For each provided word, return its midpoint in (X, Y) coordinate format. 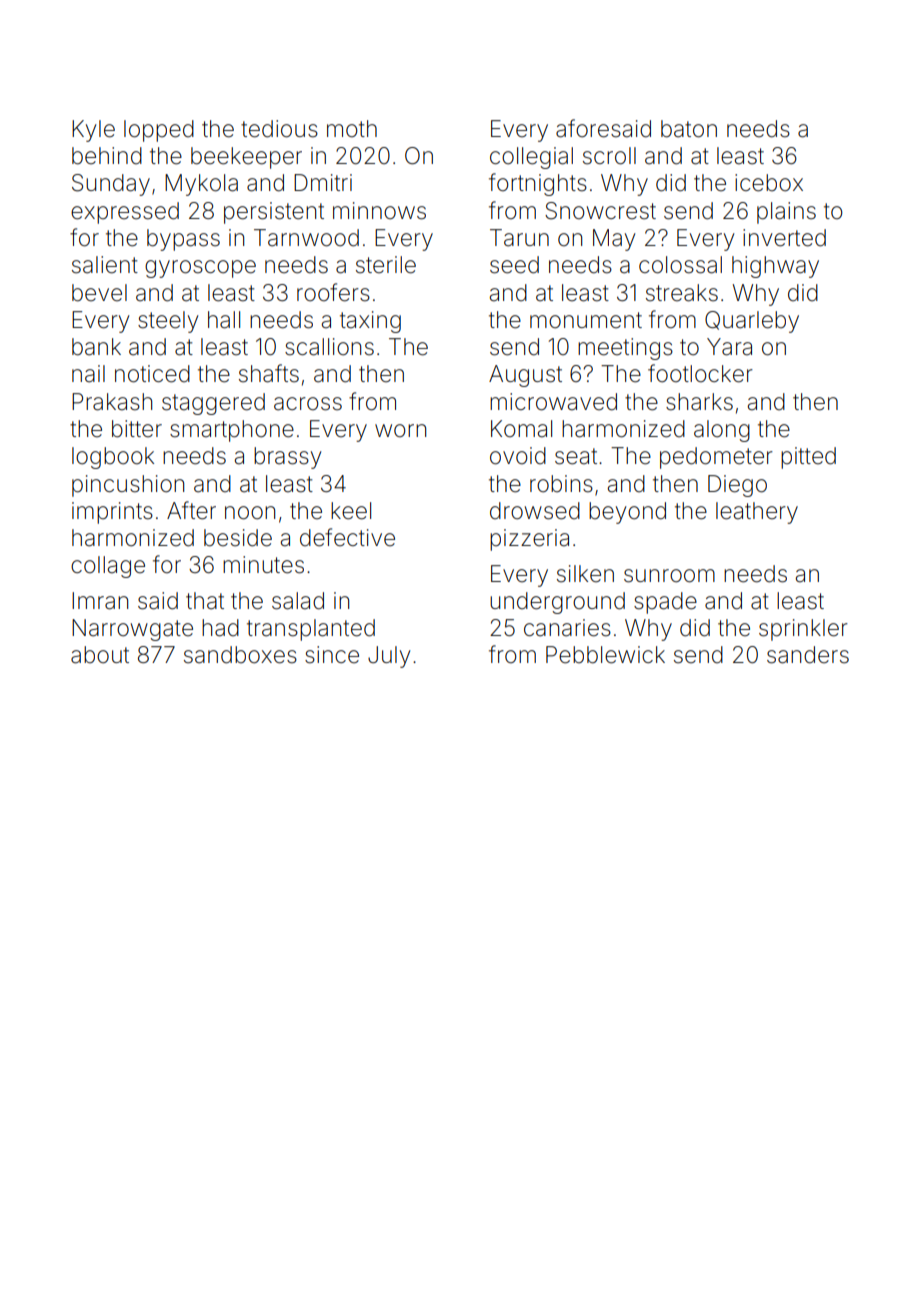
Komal (521, 429)
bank (96, 347)
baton (689, 129)
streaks (682, 293)
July (389, 657)
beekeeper (246, 158)
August (525, 376)
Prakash (112, 402)
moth (352, 128)
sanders (808, 655)
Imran (100, 601)
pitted (808, 458)
